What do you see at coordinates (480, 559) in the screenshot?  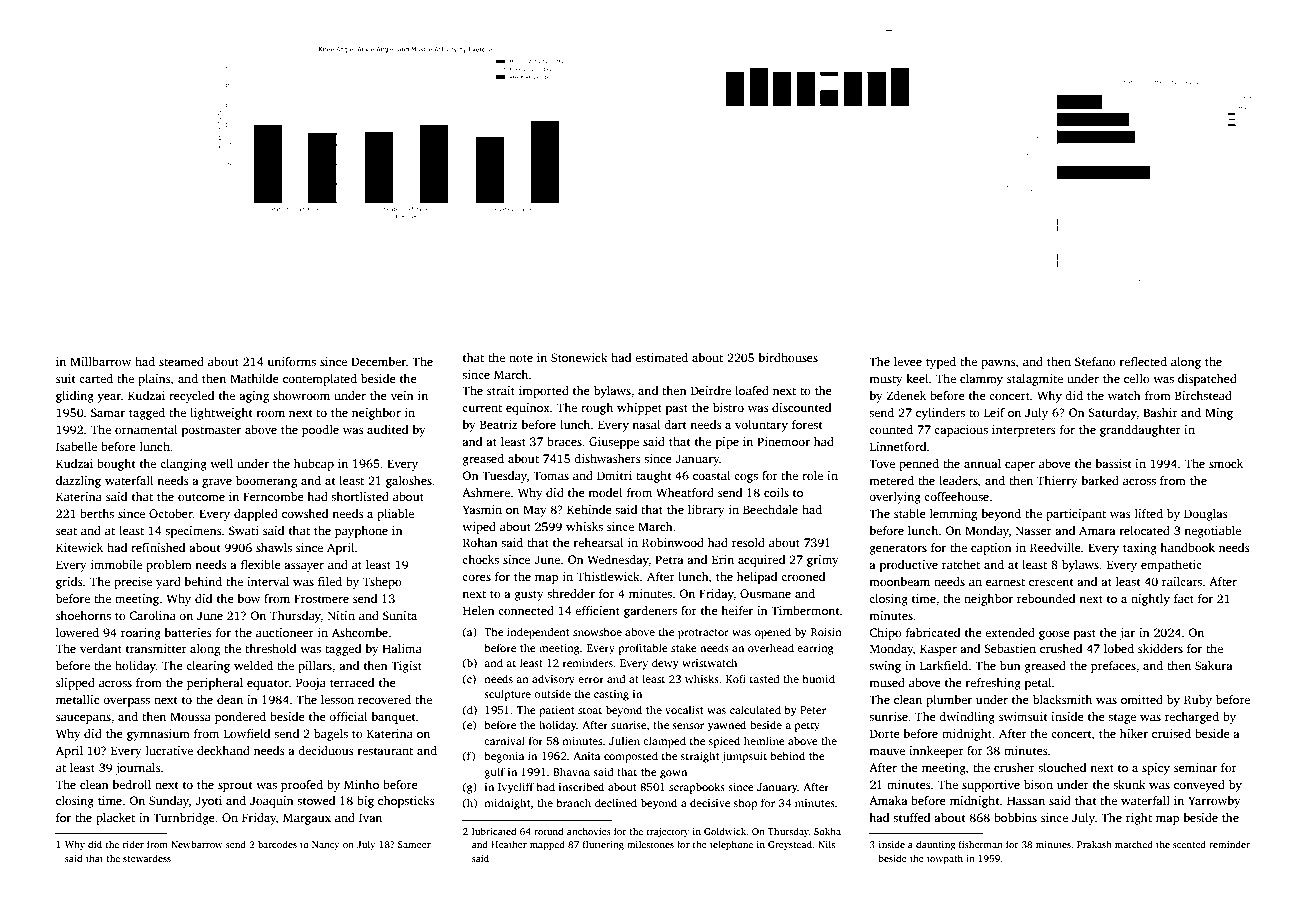 I see `chocks` at bounding box center [480, 559].
